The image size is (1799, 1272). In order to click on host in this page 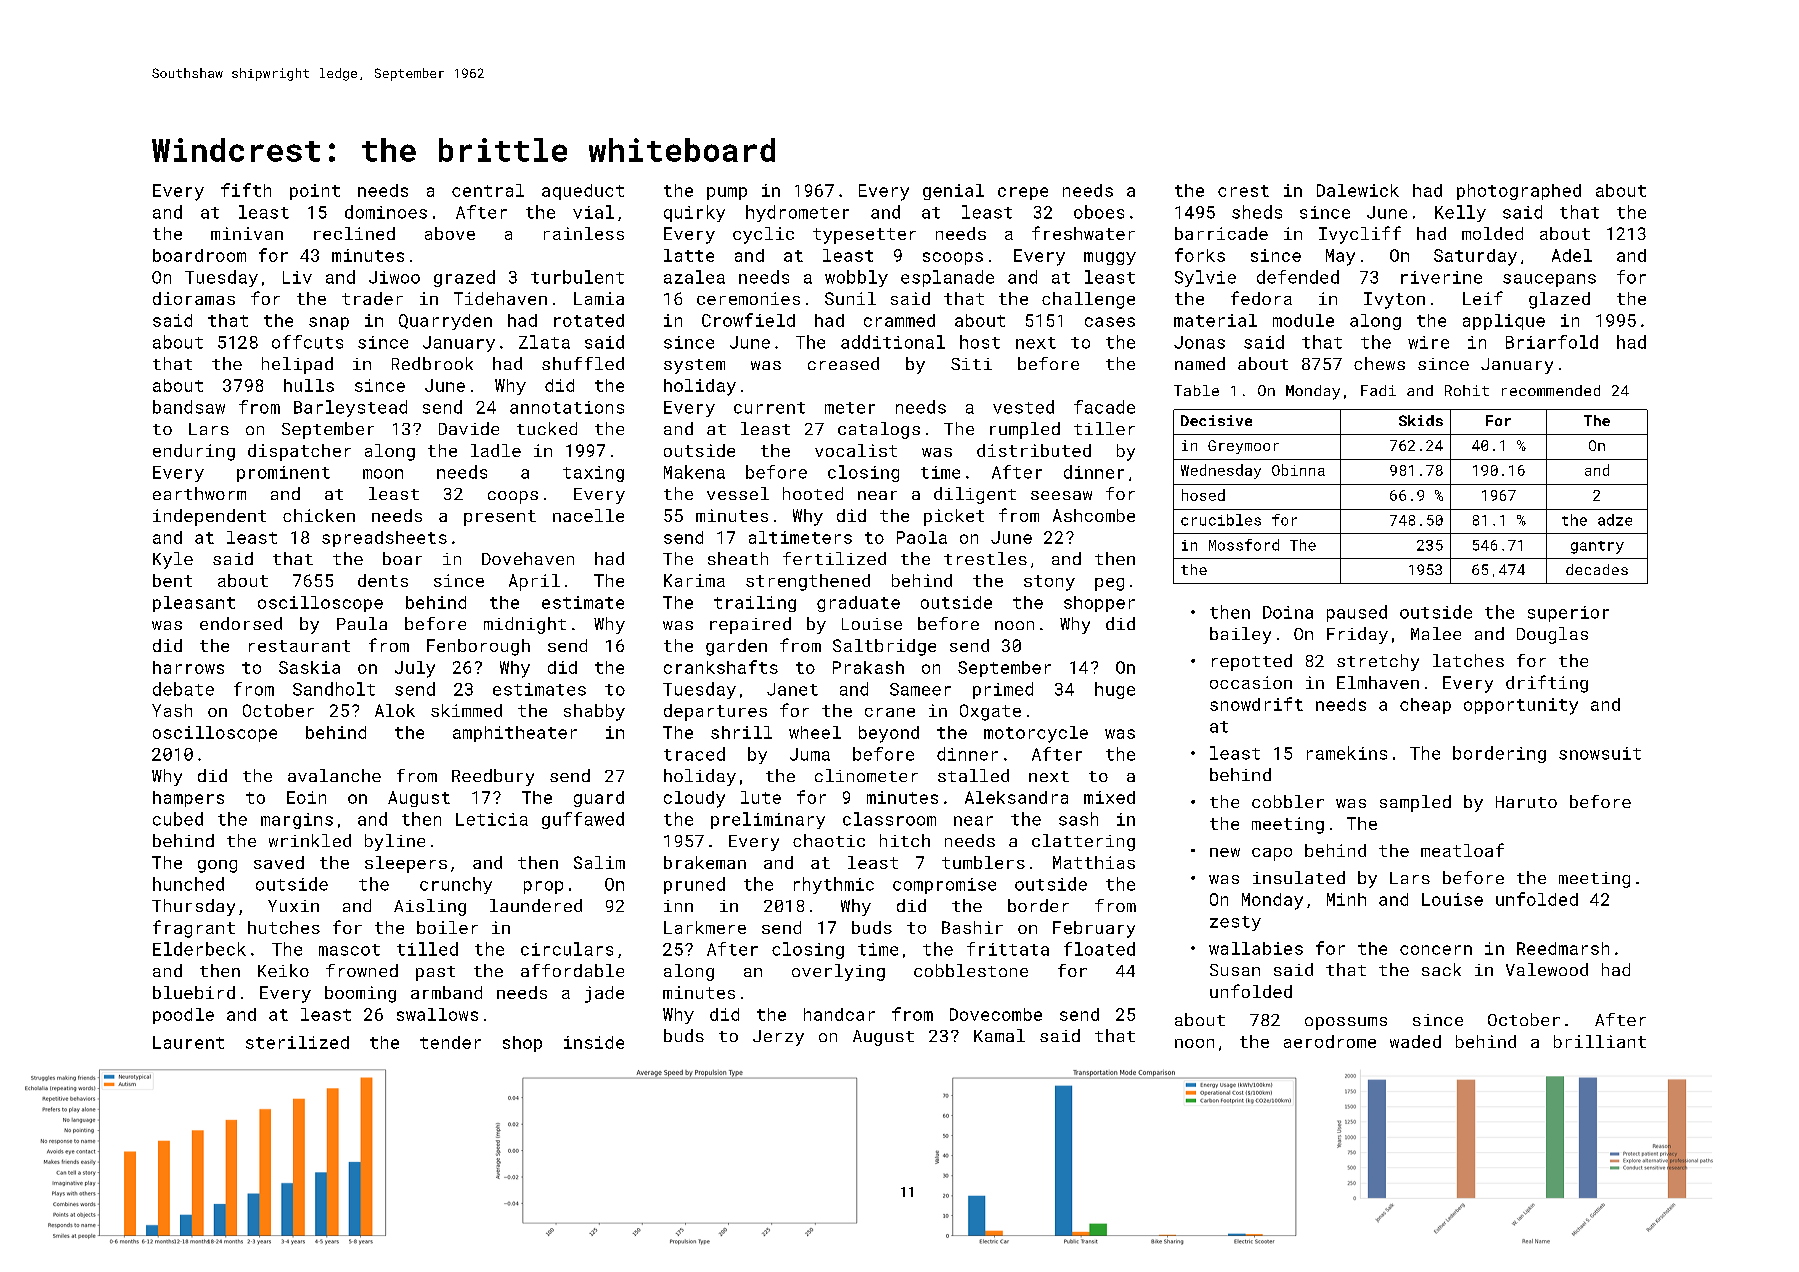, I will do `click(980, 342)`.
